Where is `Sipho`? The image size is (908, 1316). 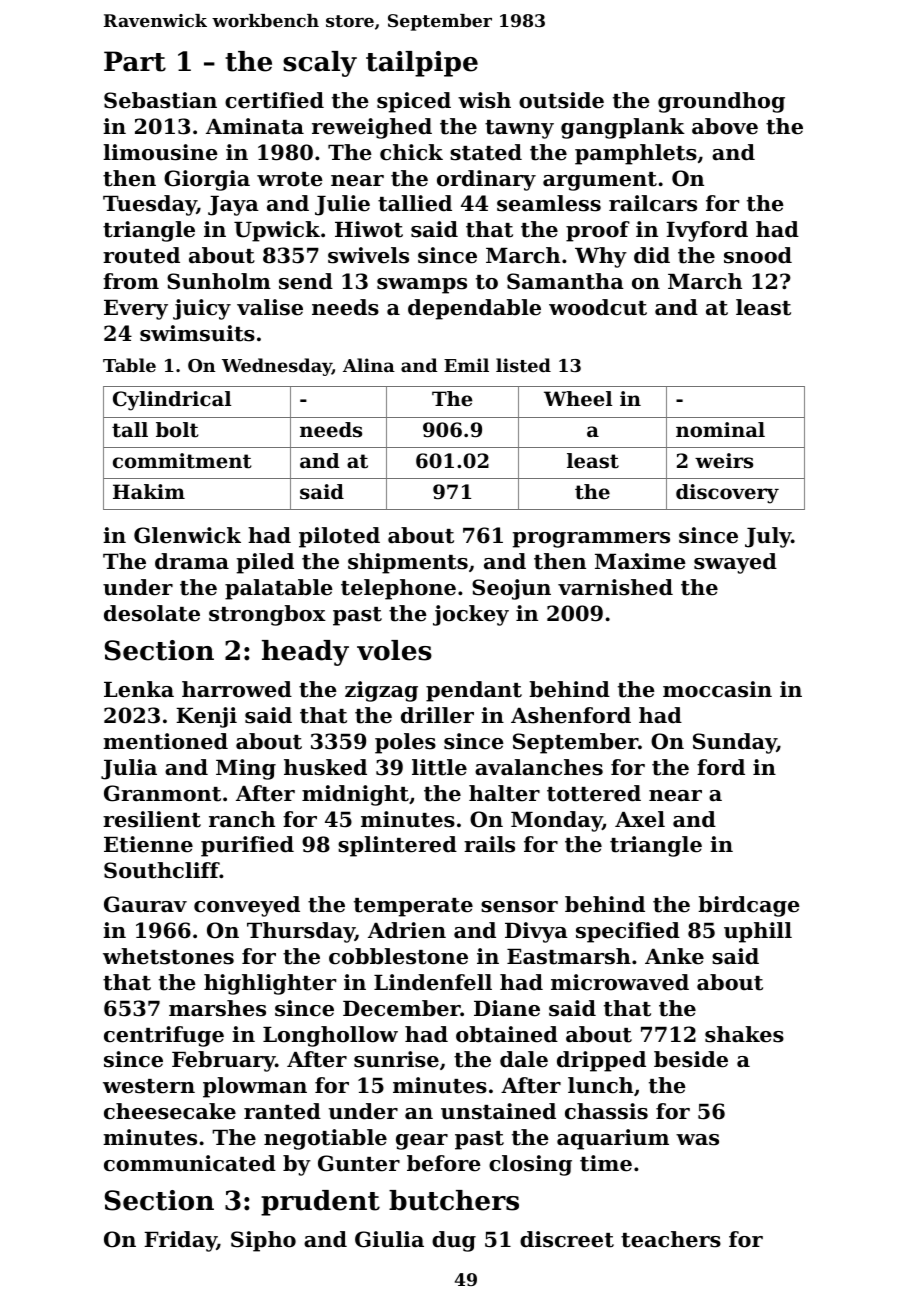
Sipho is located at coordinates (263, 1241).
